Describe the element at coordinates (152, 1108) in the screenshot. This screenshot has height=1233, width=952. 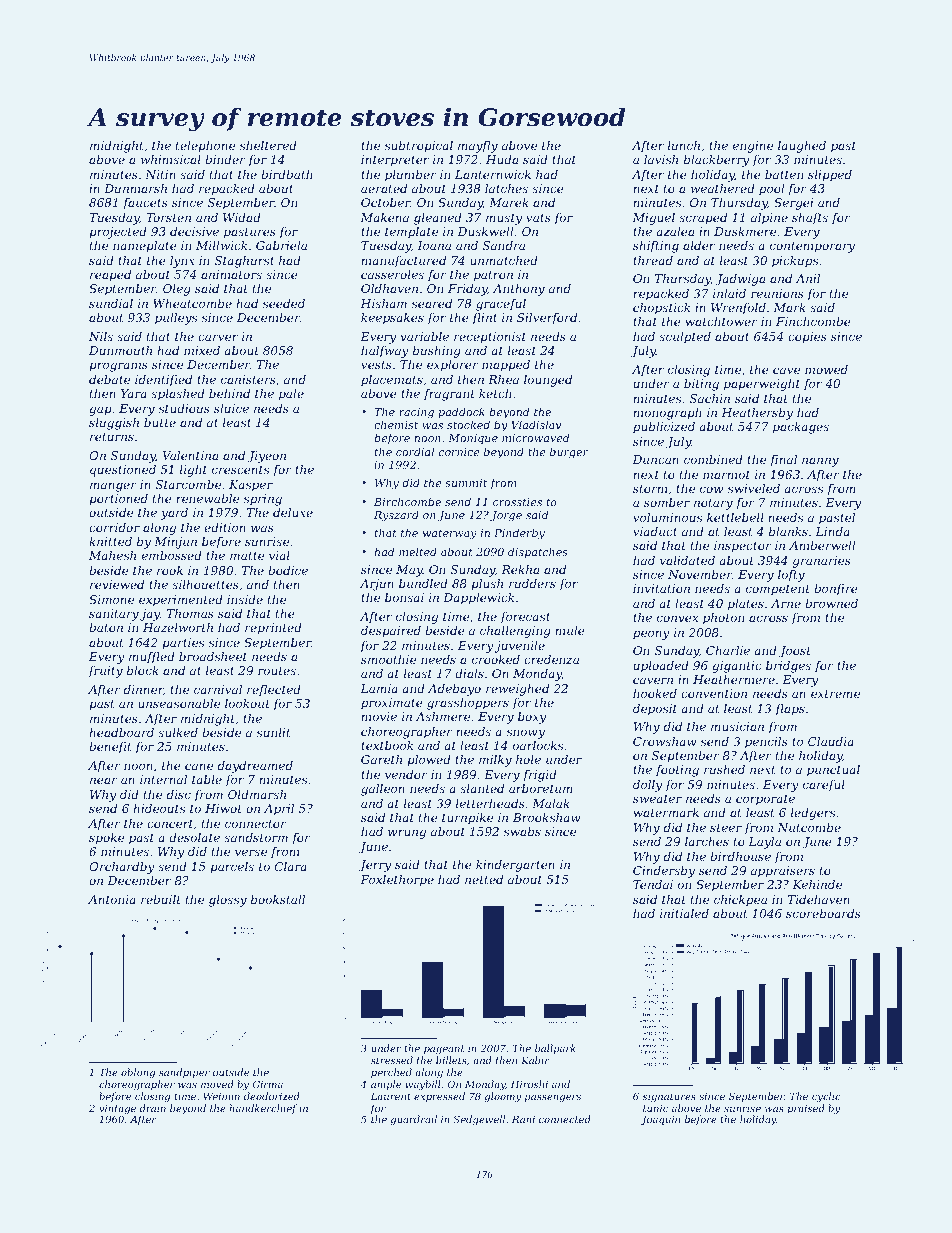
I see `drain` at that location.
